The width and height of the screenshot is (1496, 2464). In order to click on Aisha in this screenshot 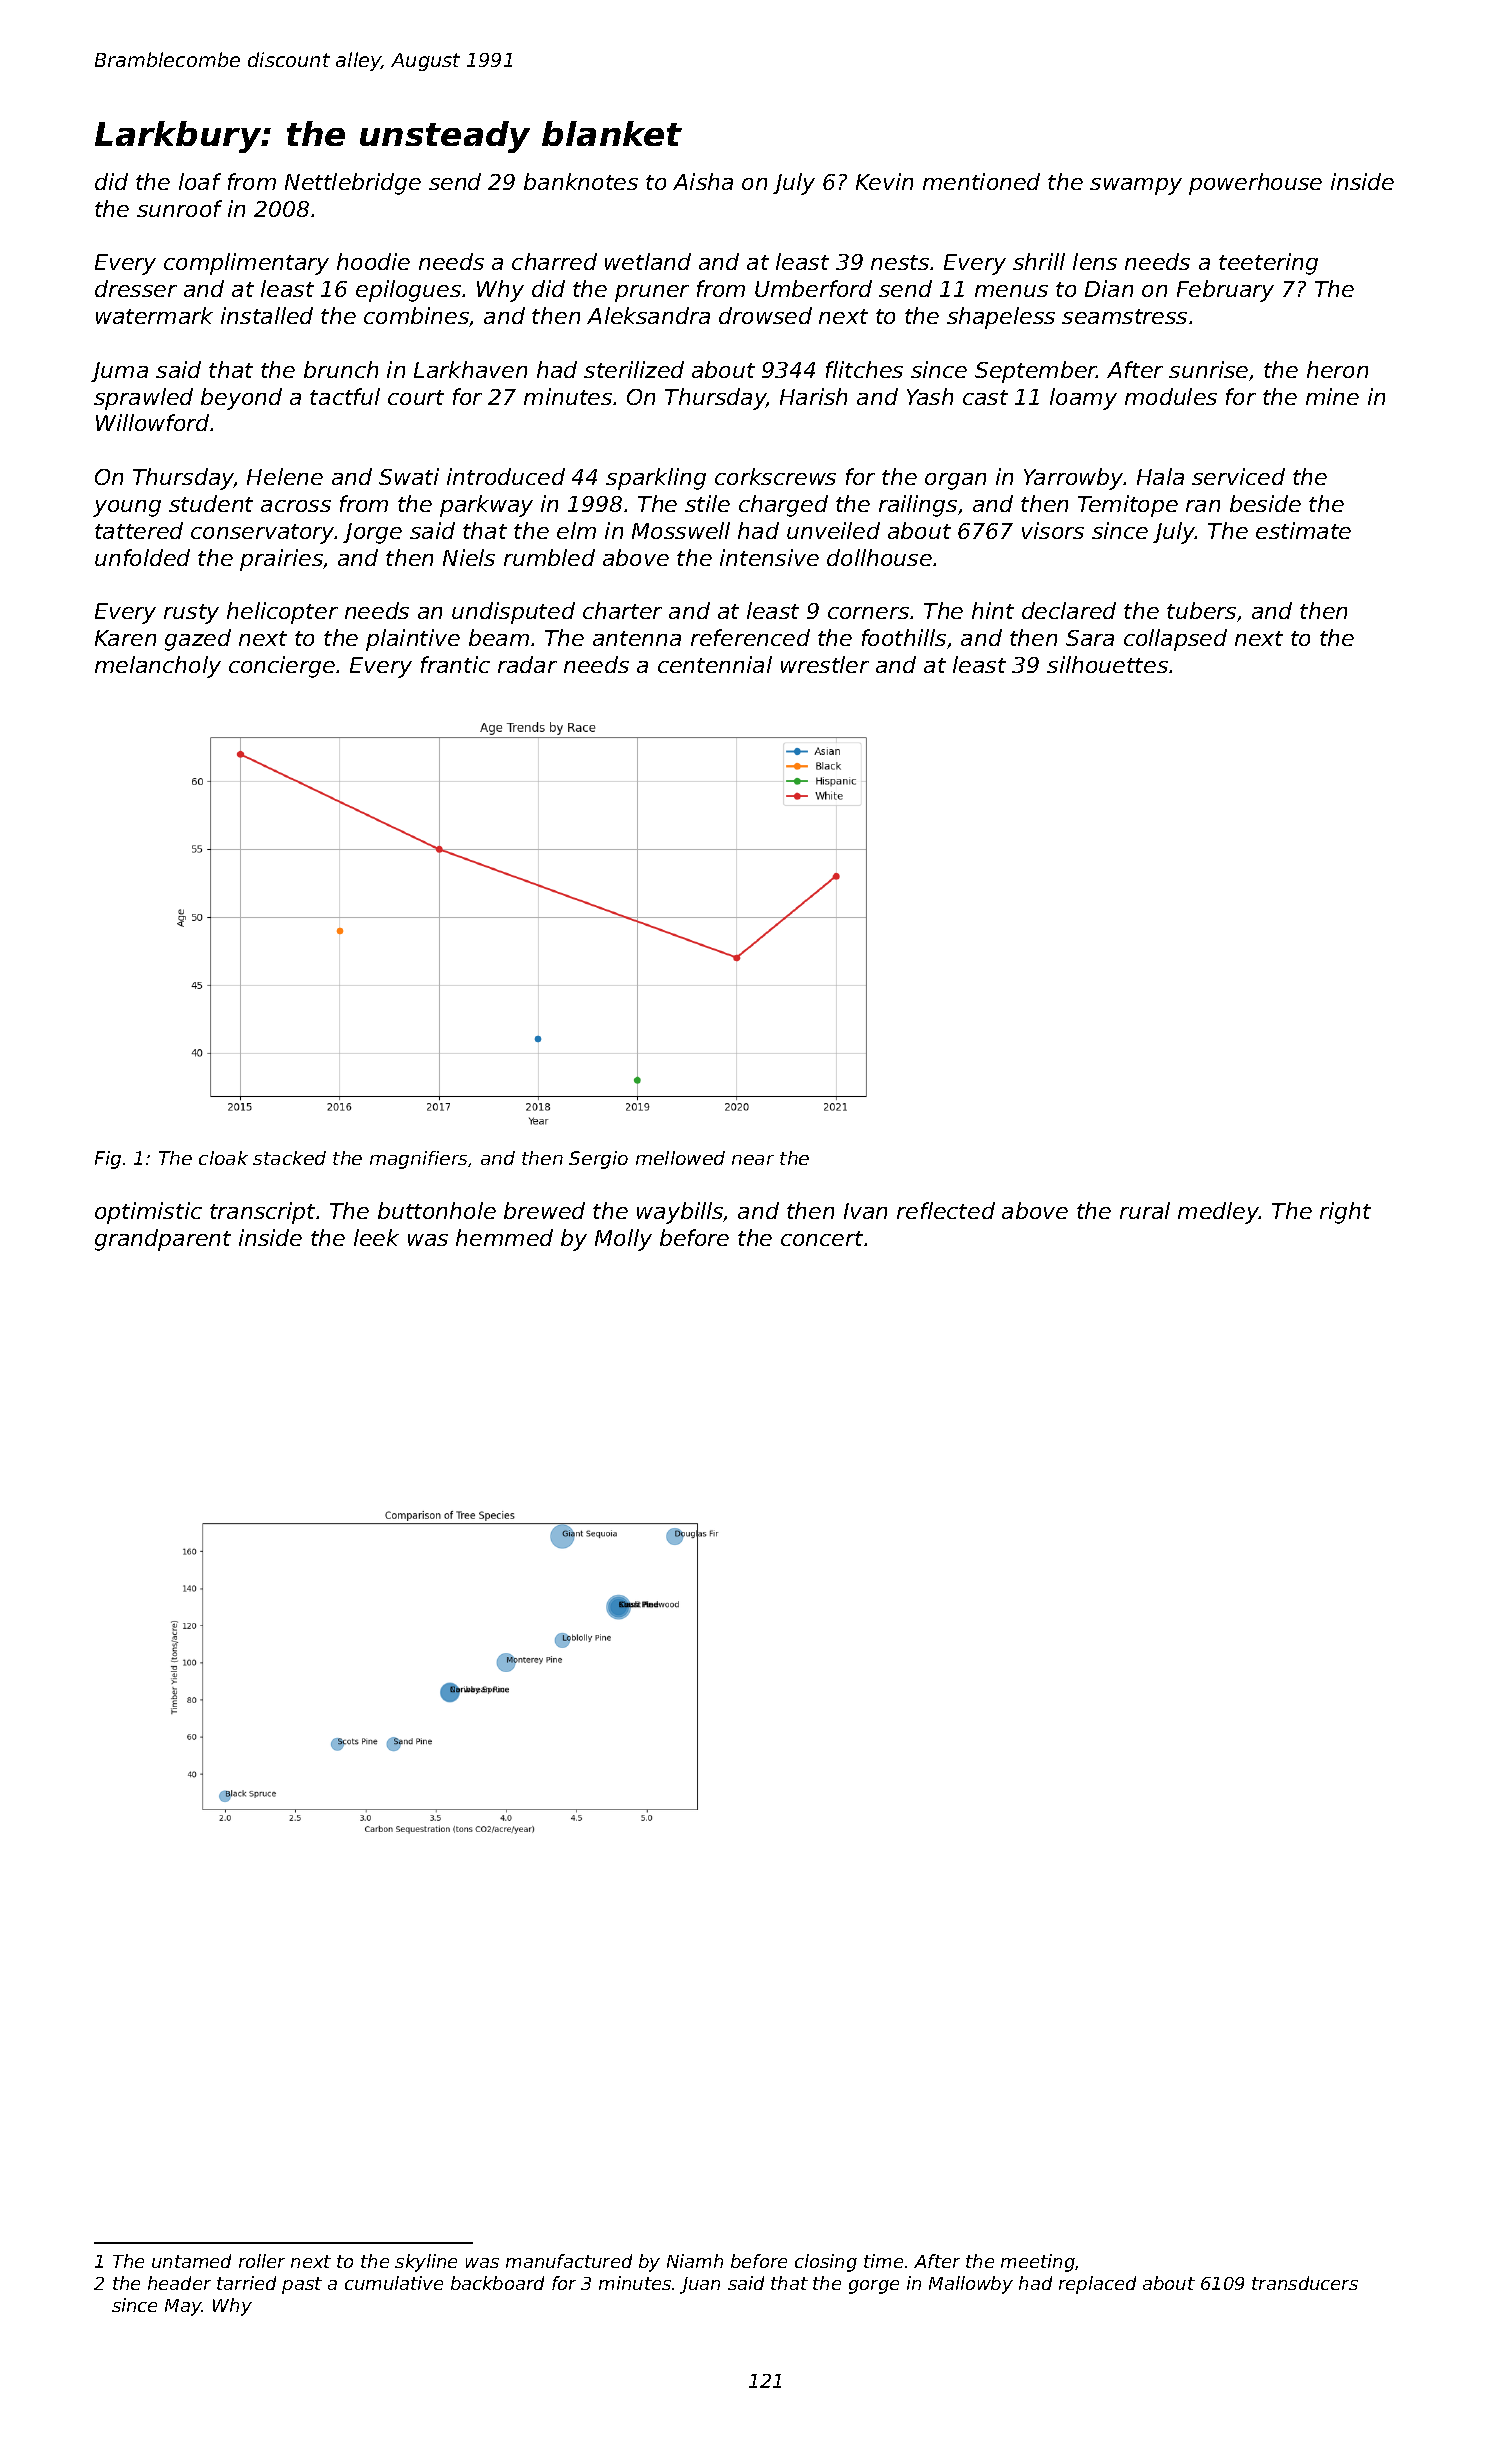, I will do `click(703, 181)`.
